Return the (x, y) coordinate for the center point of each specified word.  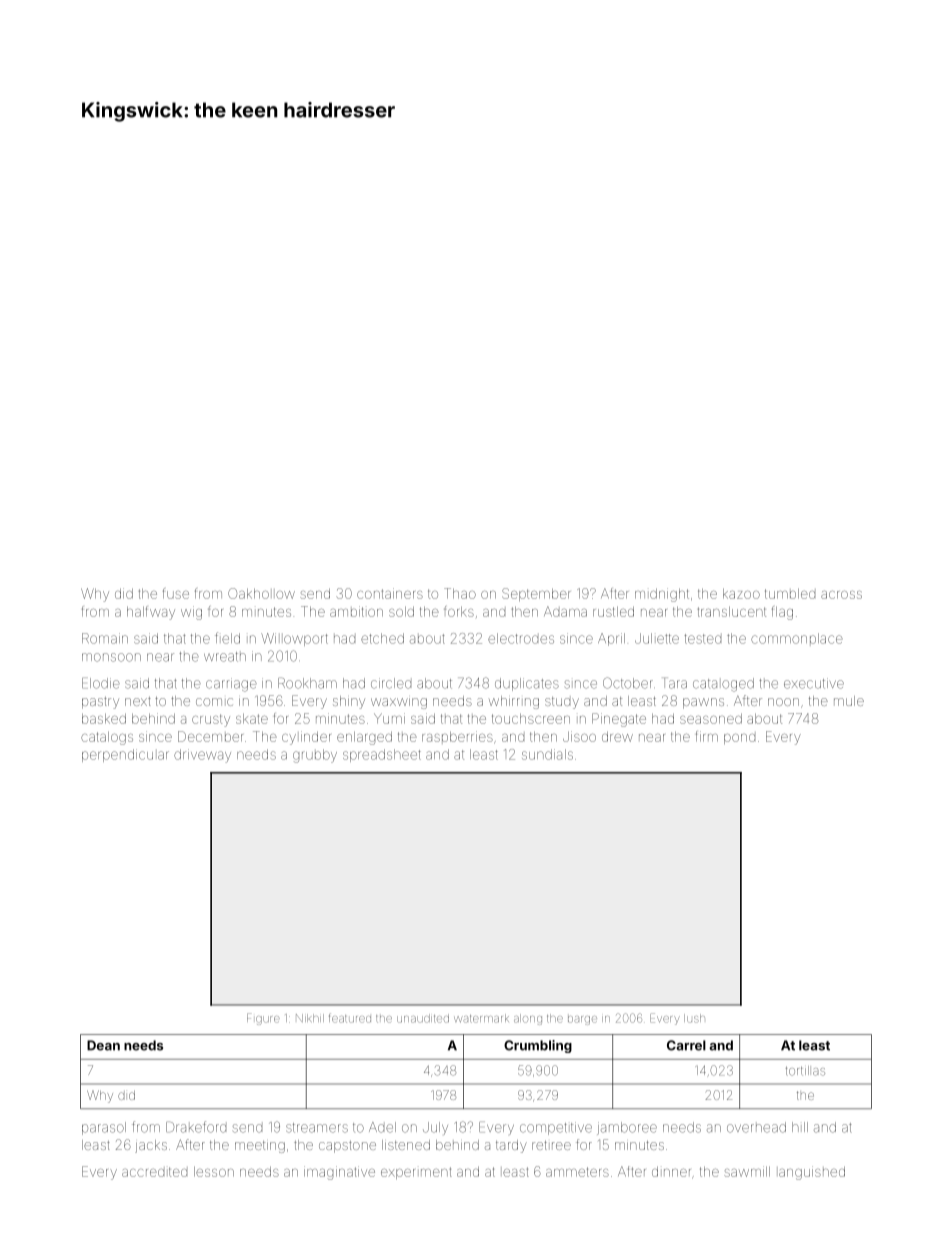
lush (694, 1018)
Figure (263, 1019)
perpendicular (125, 755)
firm (707, 736)
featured (350, 1018)
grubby (315, 756)
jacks (151, 1146)
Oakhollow (261, 593)
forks (459, 611)
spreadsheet (382, 755)
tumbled (790, 594)
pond (739, 739)
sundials (547, 754)
